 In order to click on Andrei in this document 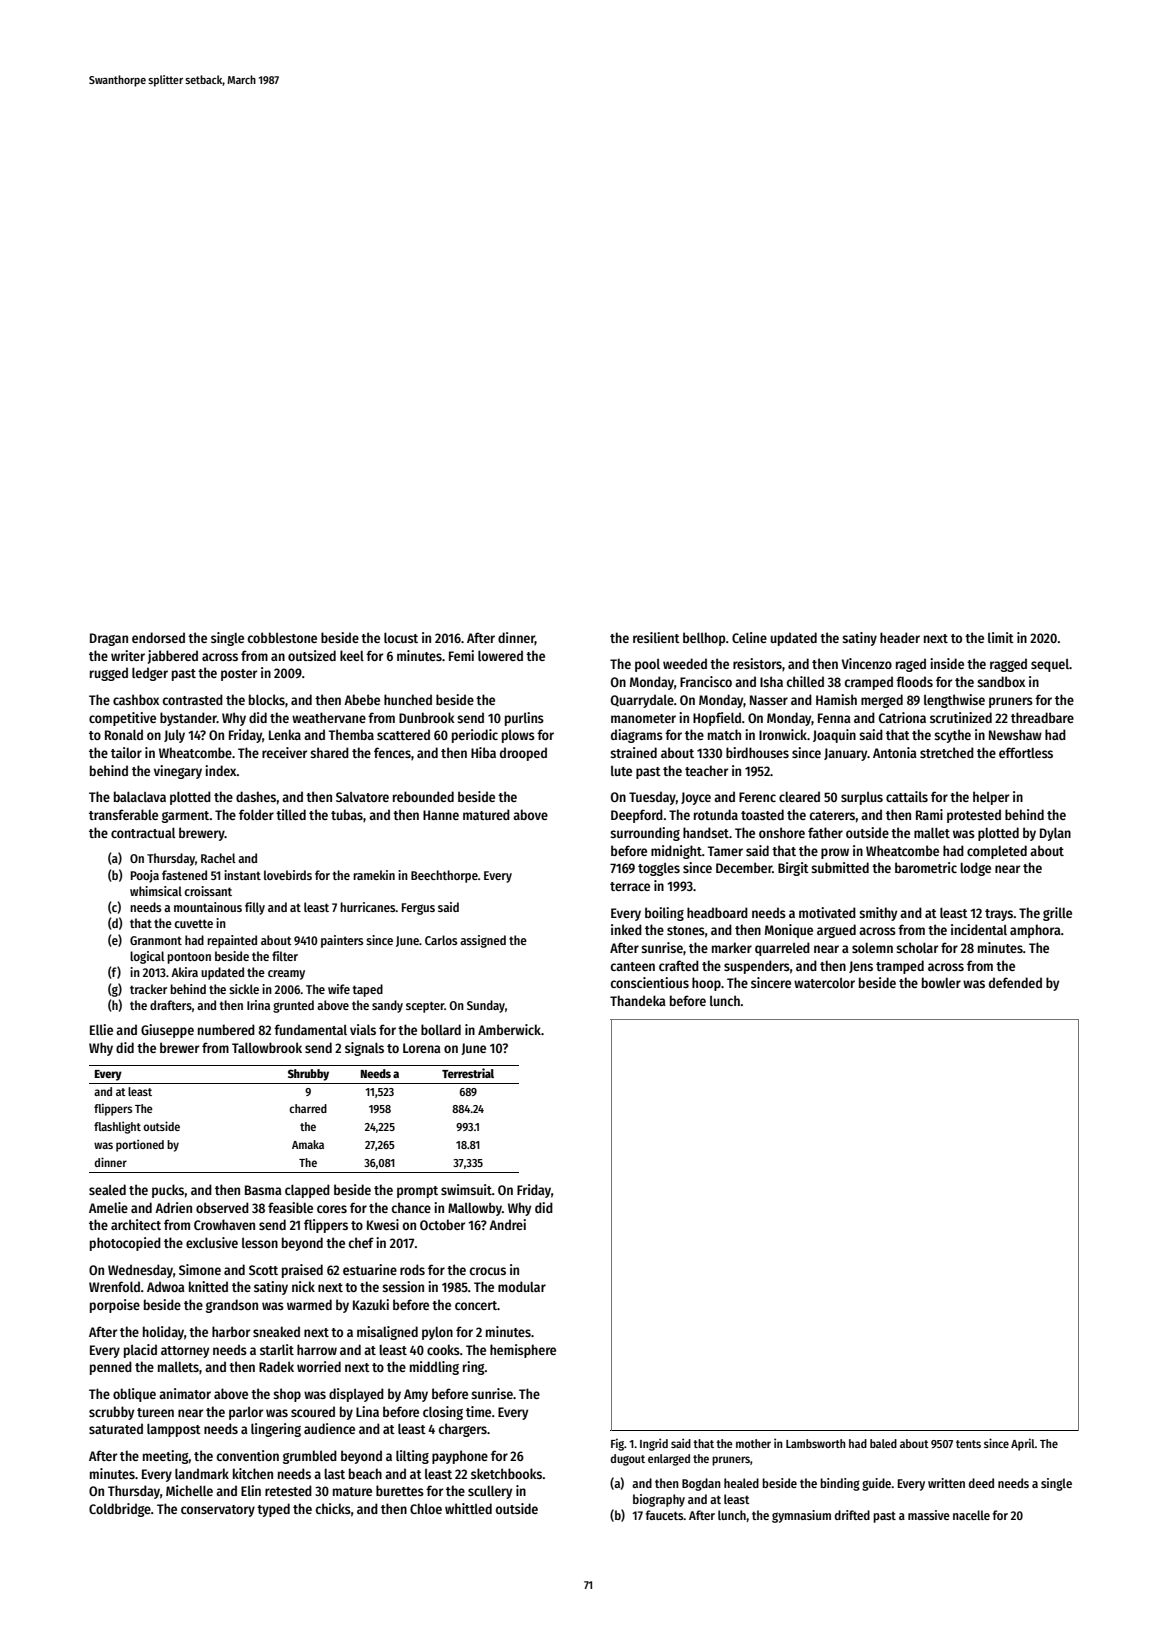, I will do `click(507, 1224)`.
